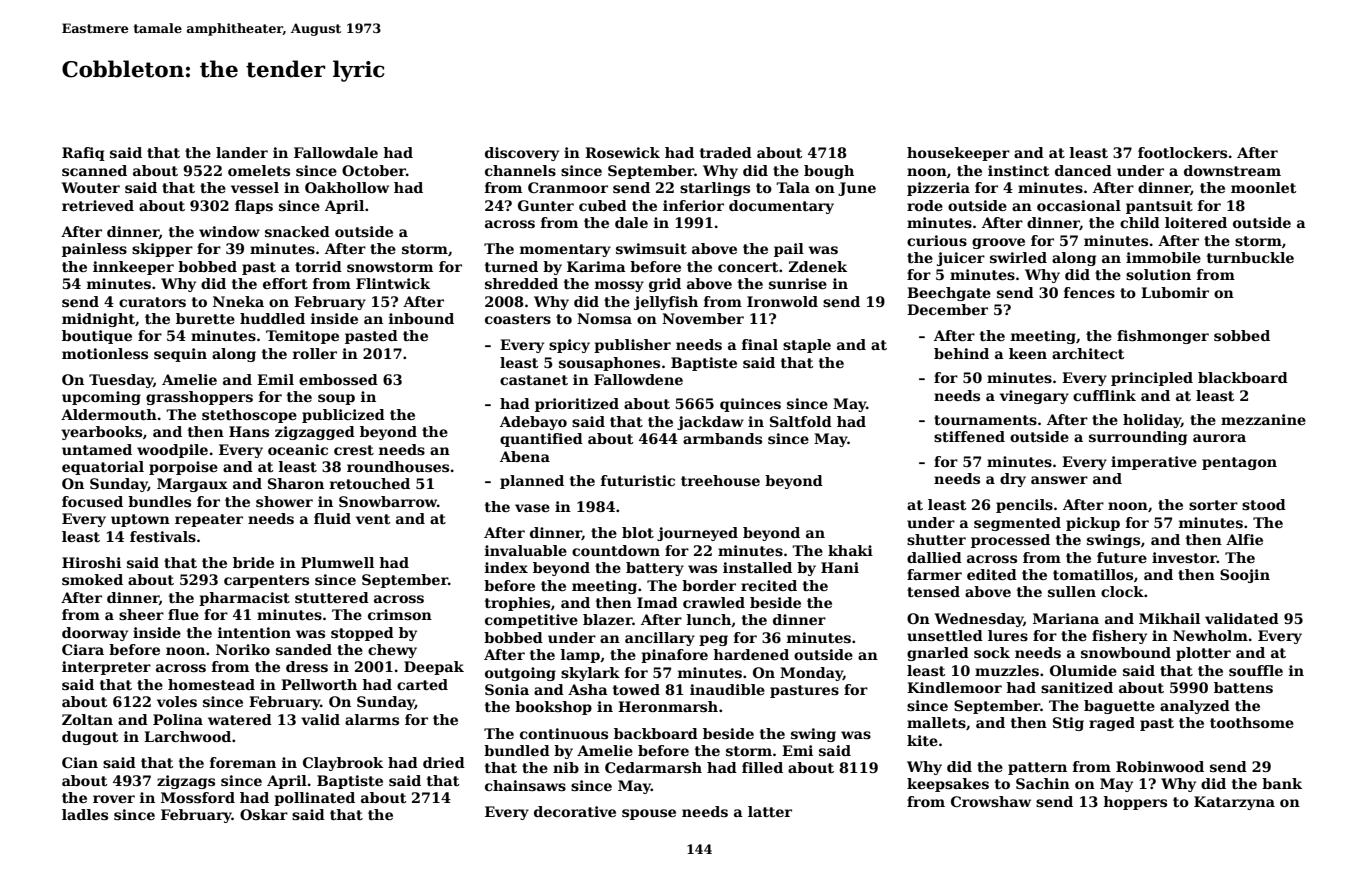  What do you see at coordinates (757, 567) in the screenshot?
I see `installed` at bounding box center [757, 567].
